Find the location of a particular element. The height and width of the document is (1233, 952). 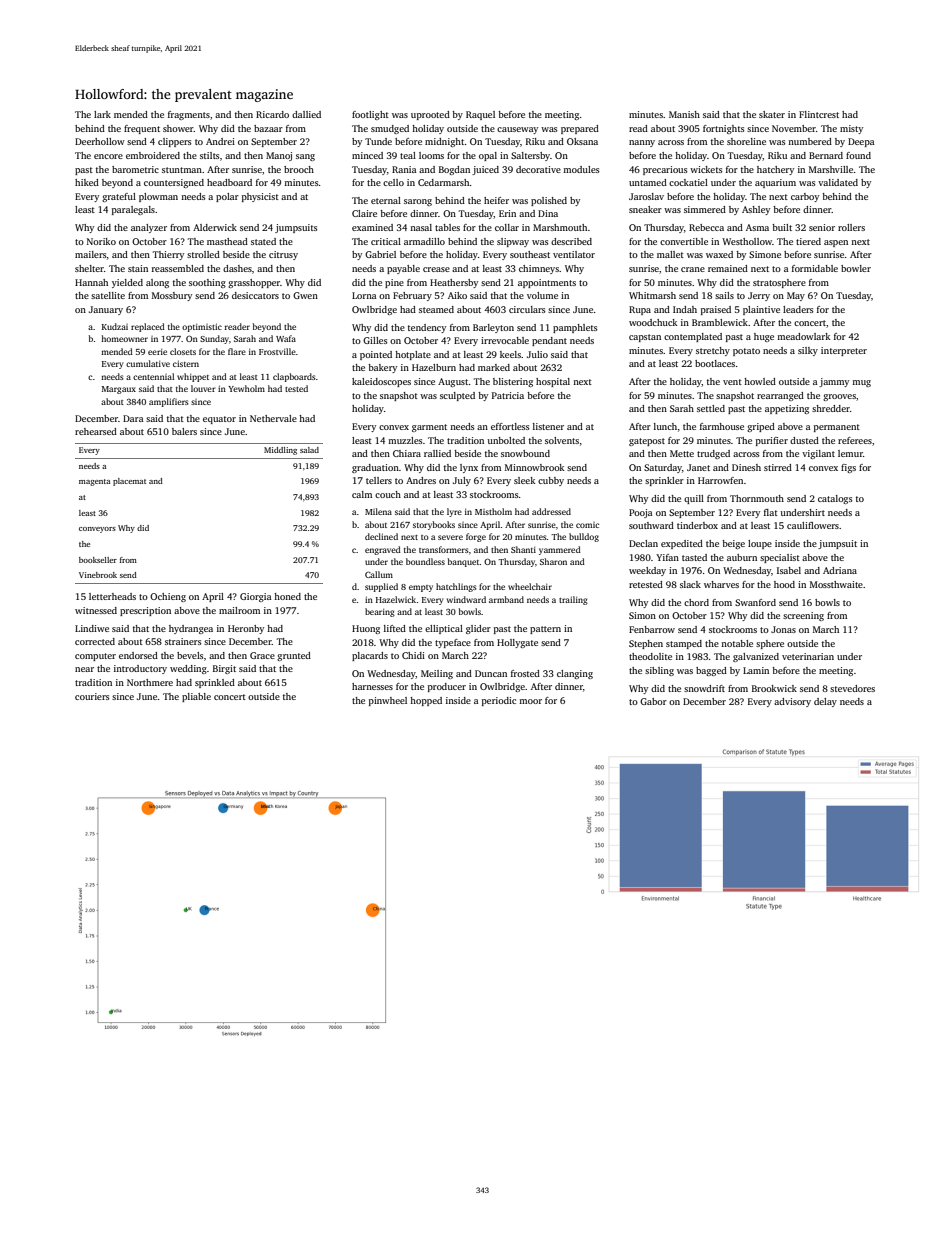

weekday is located at coordinates (647, 571).
